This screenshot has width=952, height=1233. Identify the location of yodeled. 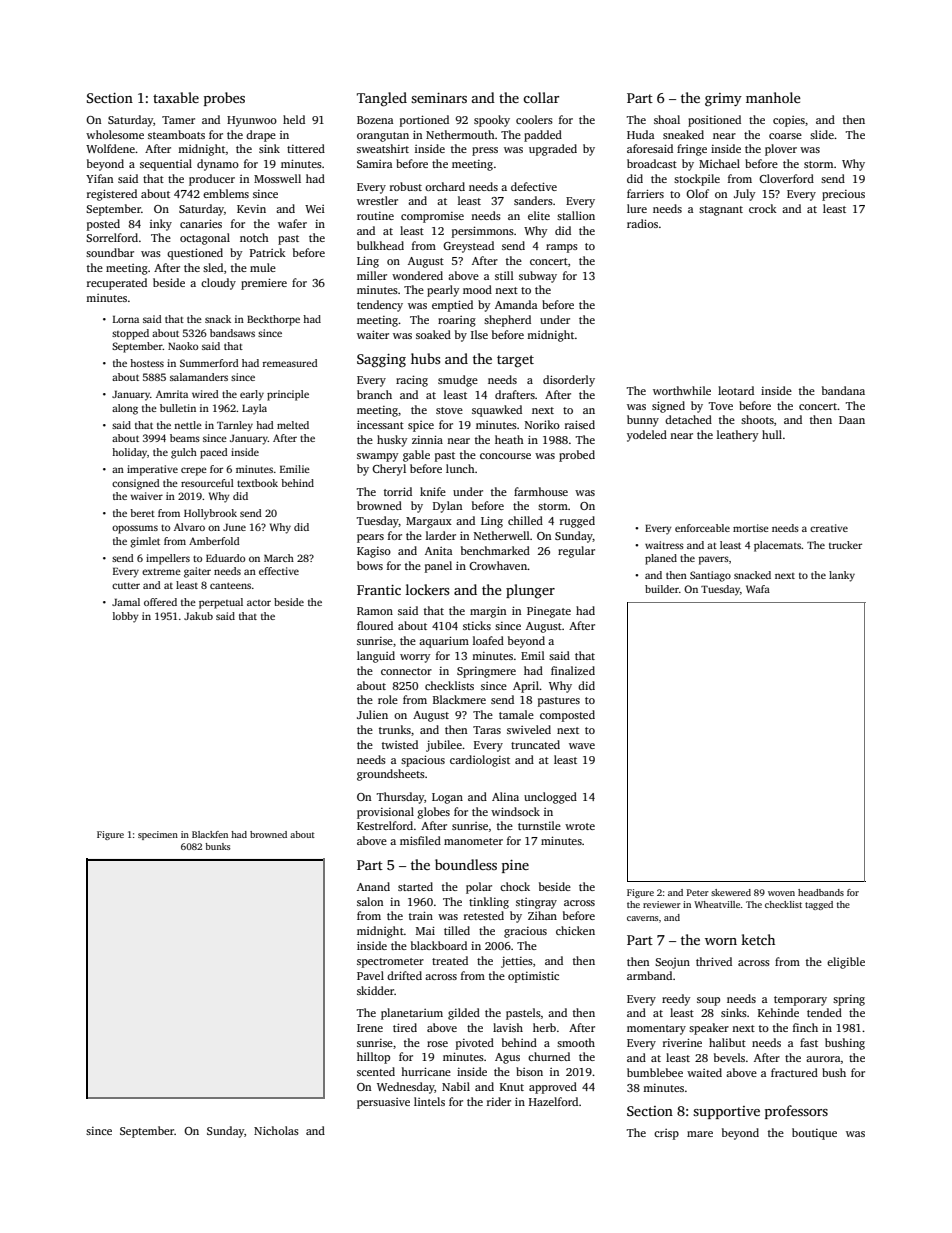
(647, 436).
